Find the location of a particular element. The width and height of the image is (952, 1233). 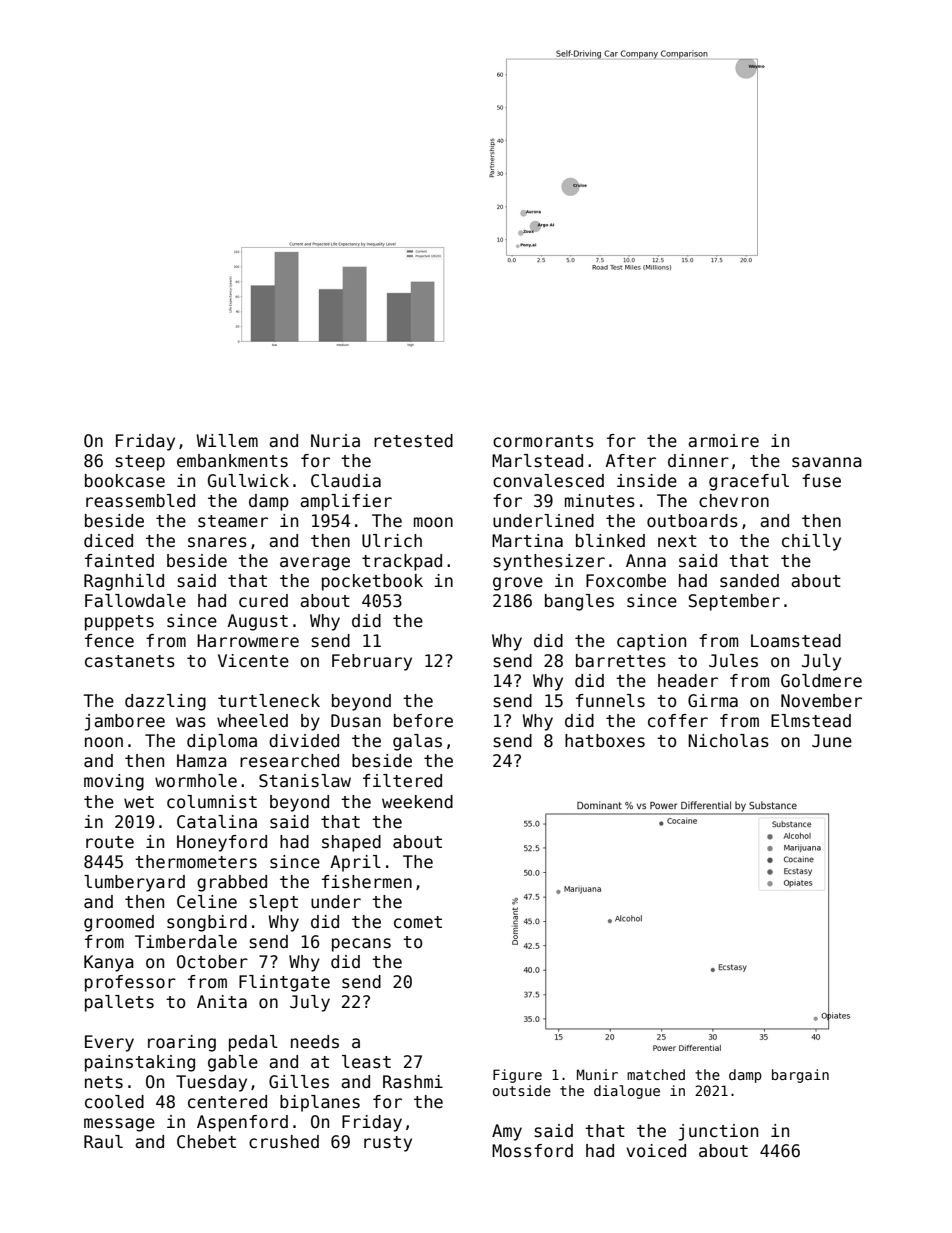

thermometers is located at coordinates (196, 862).
